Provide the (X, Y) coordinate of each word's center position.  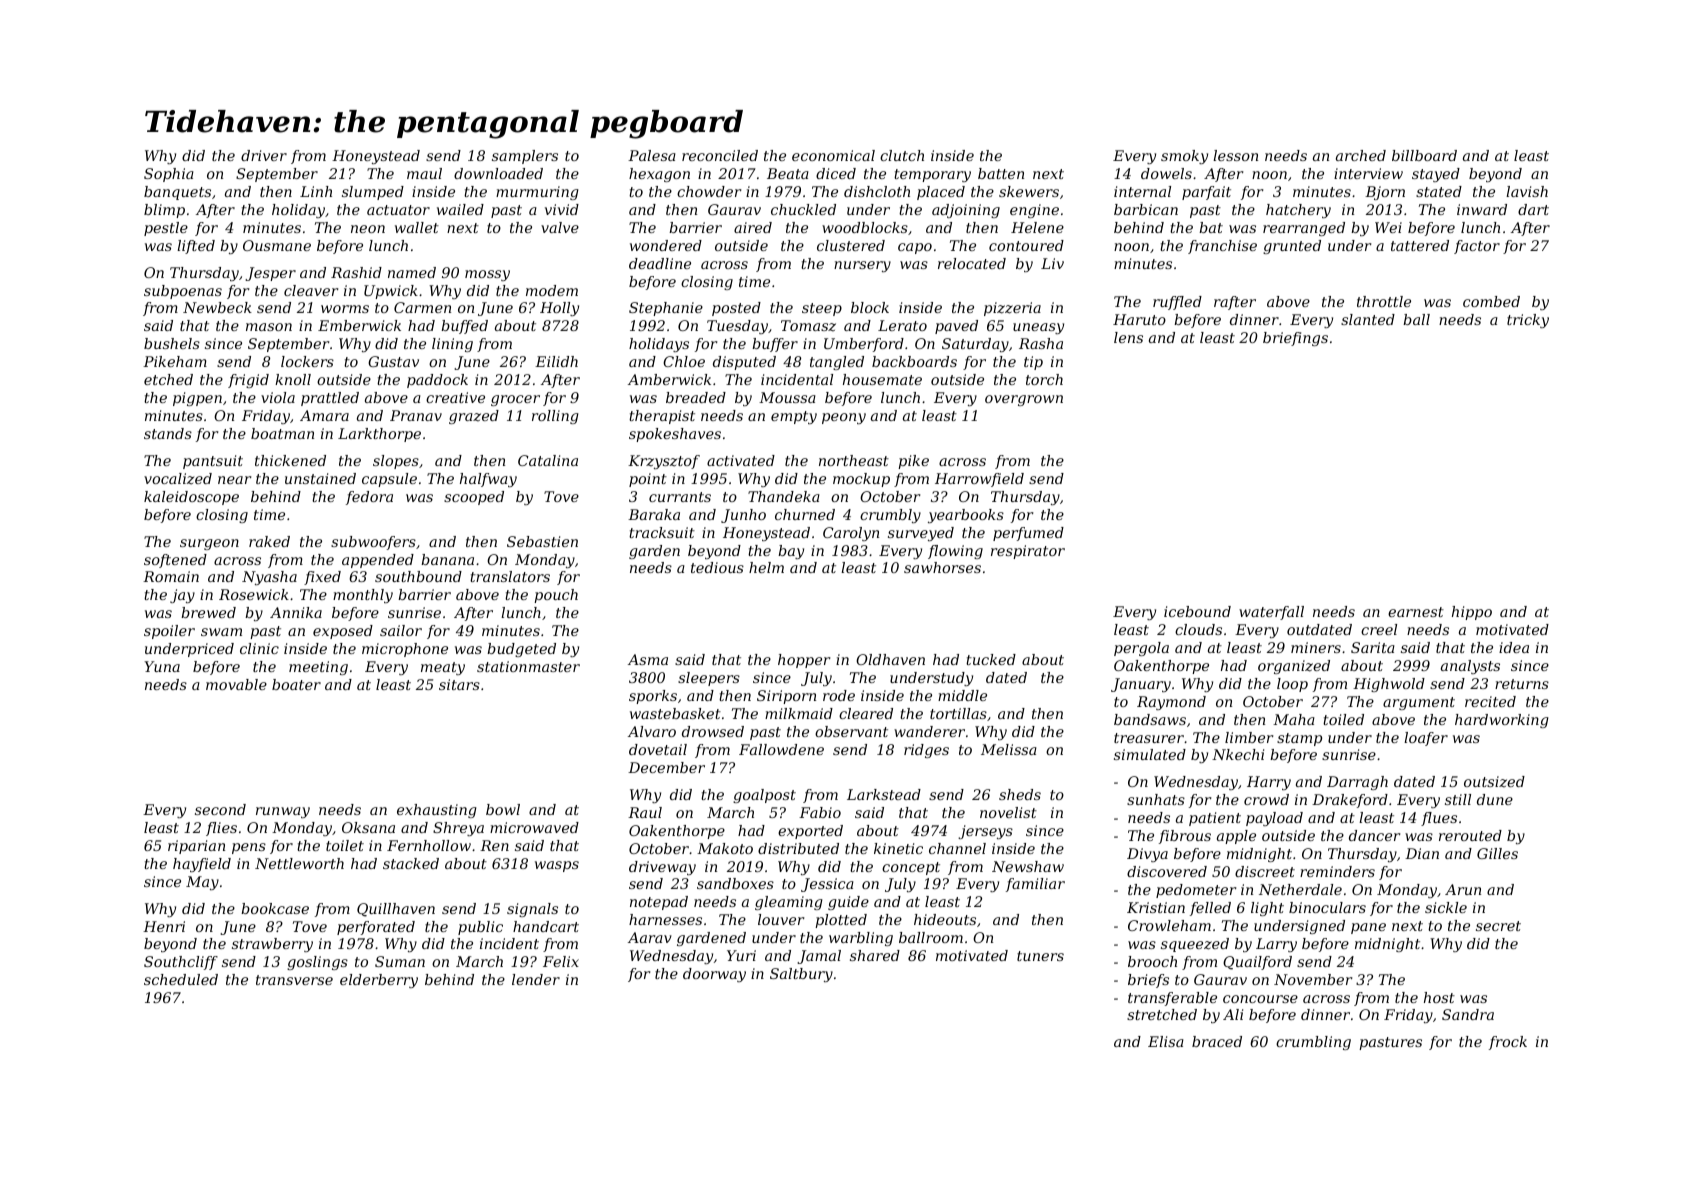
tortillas (958, 713)
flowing (955, 552)
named (412, 272)
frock (1508, 1043)
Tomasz (808, 326)
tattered (1420, 245)
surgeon (209, 544)
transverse (294, 980)
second (220, 809)
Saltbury (801, 975)
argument (1419, 703)
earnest (1416, 612)
